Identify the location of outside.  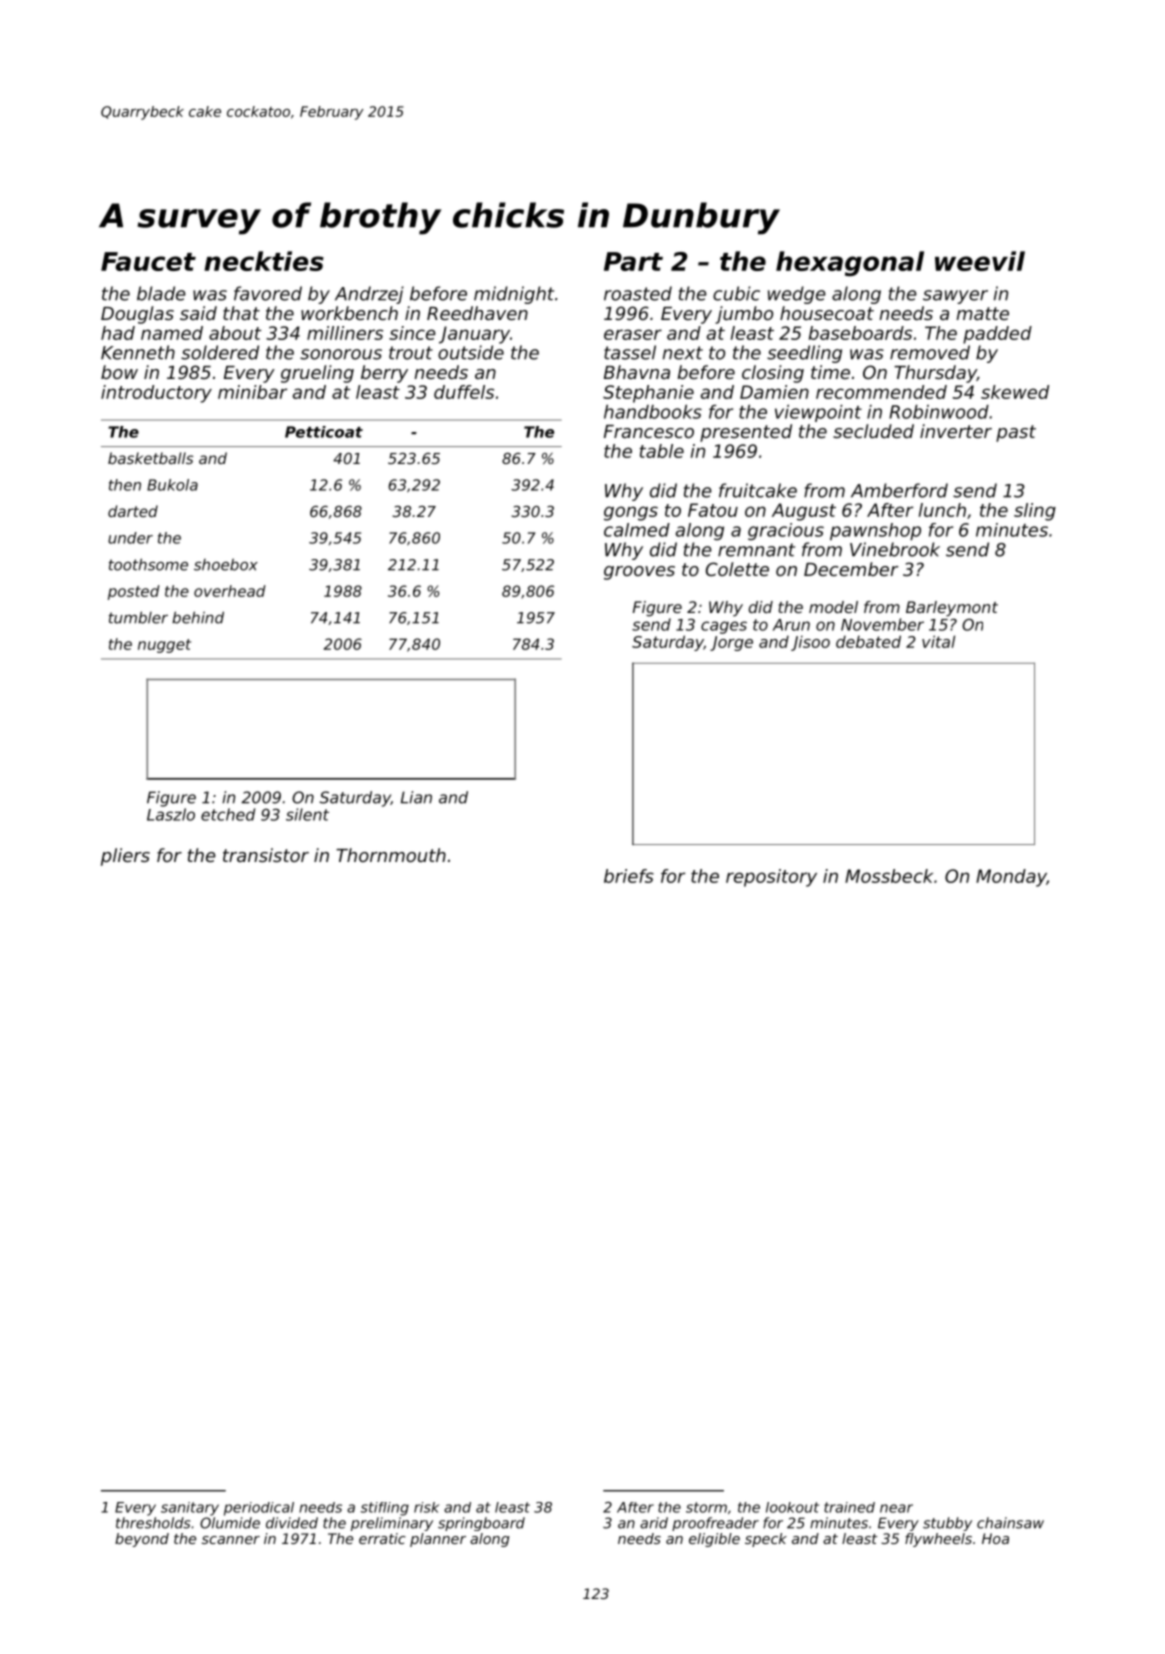
(471, 352).
